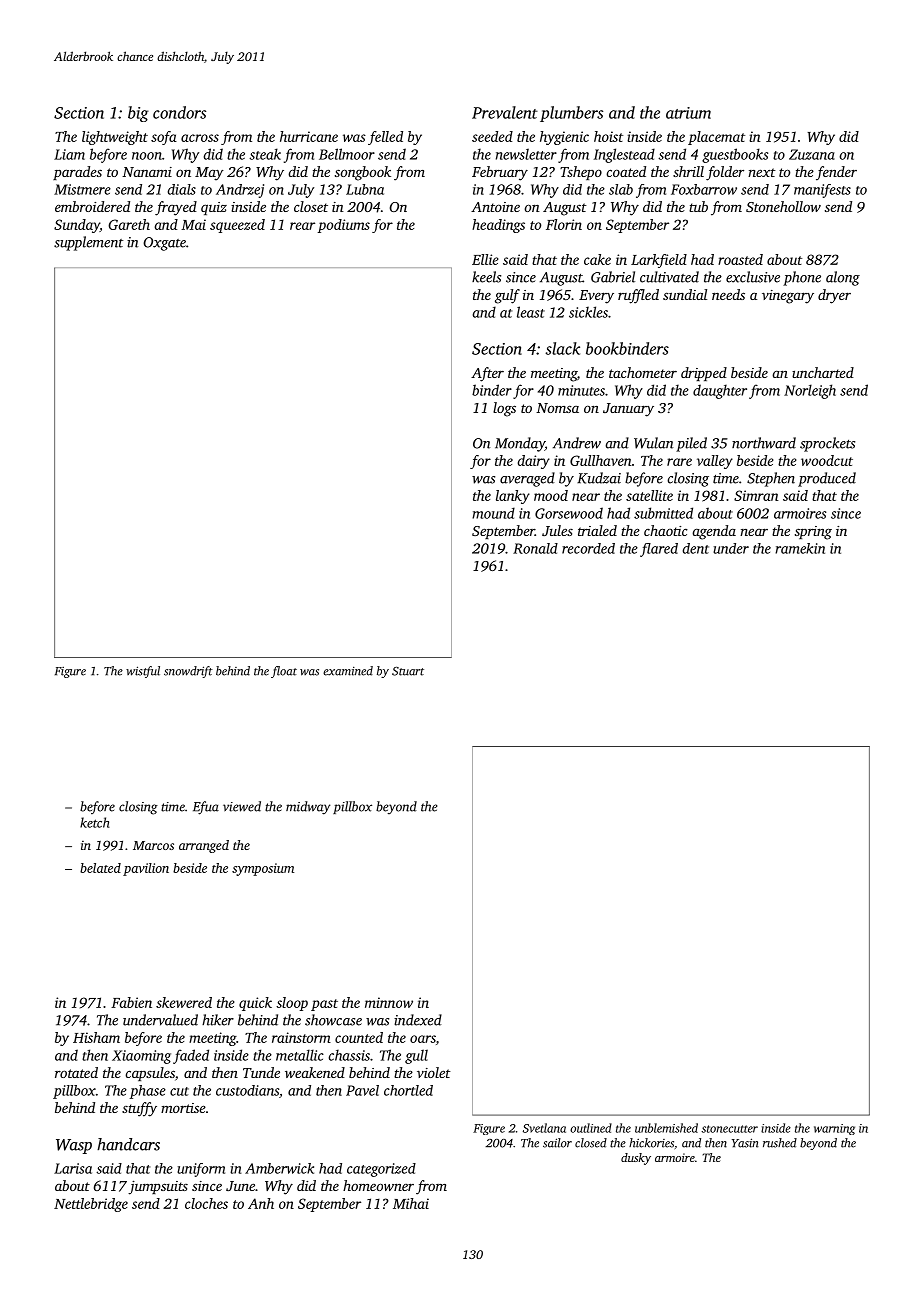 This screenshot has width=924, height=1308. What do you see at coordinates (143, 672) in the screenshot?
I see `wistful` at bounding box center [143, 672].
